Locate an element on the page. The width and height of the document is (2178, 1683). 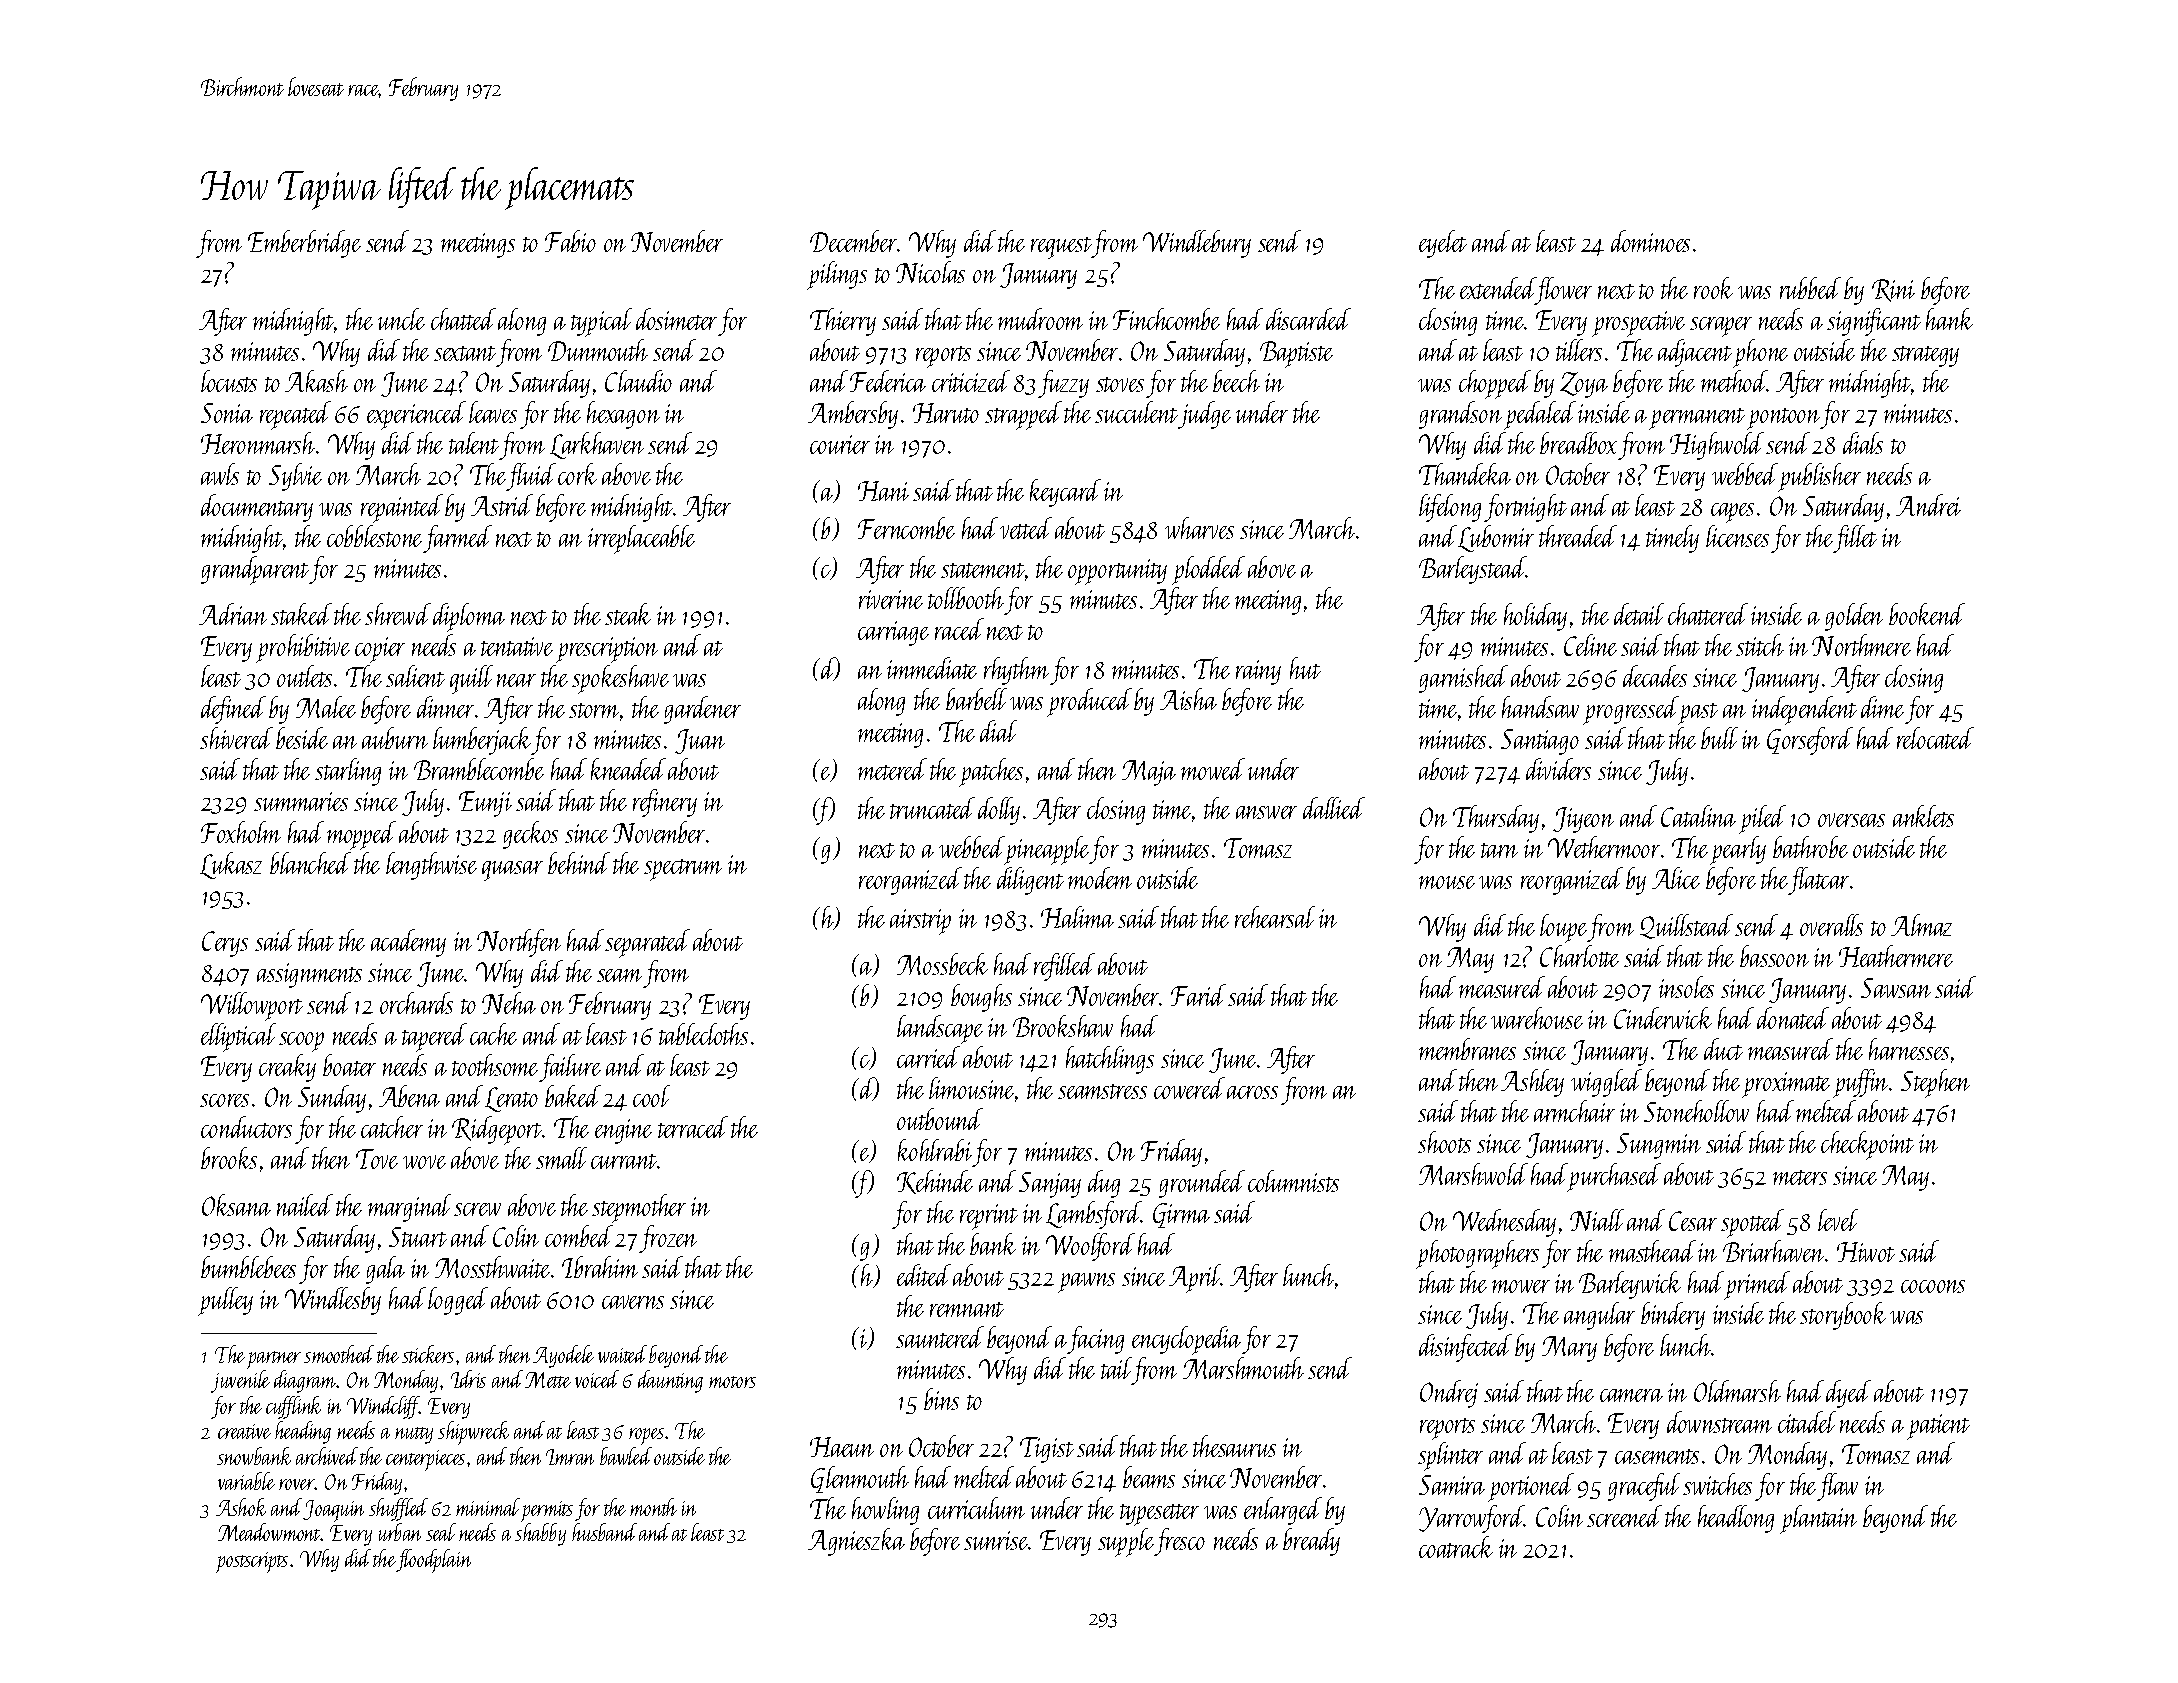
eyelet is located at coordinates (1443, 244).
